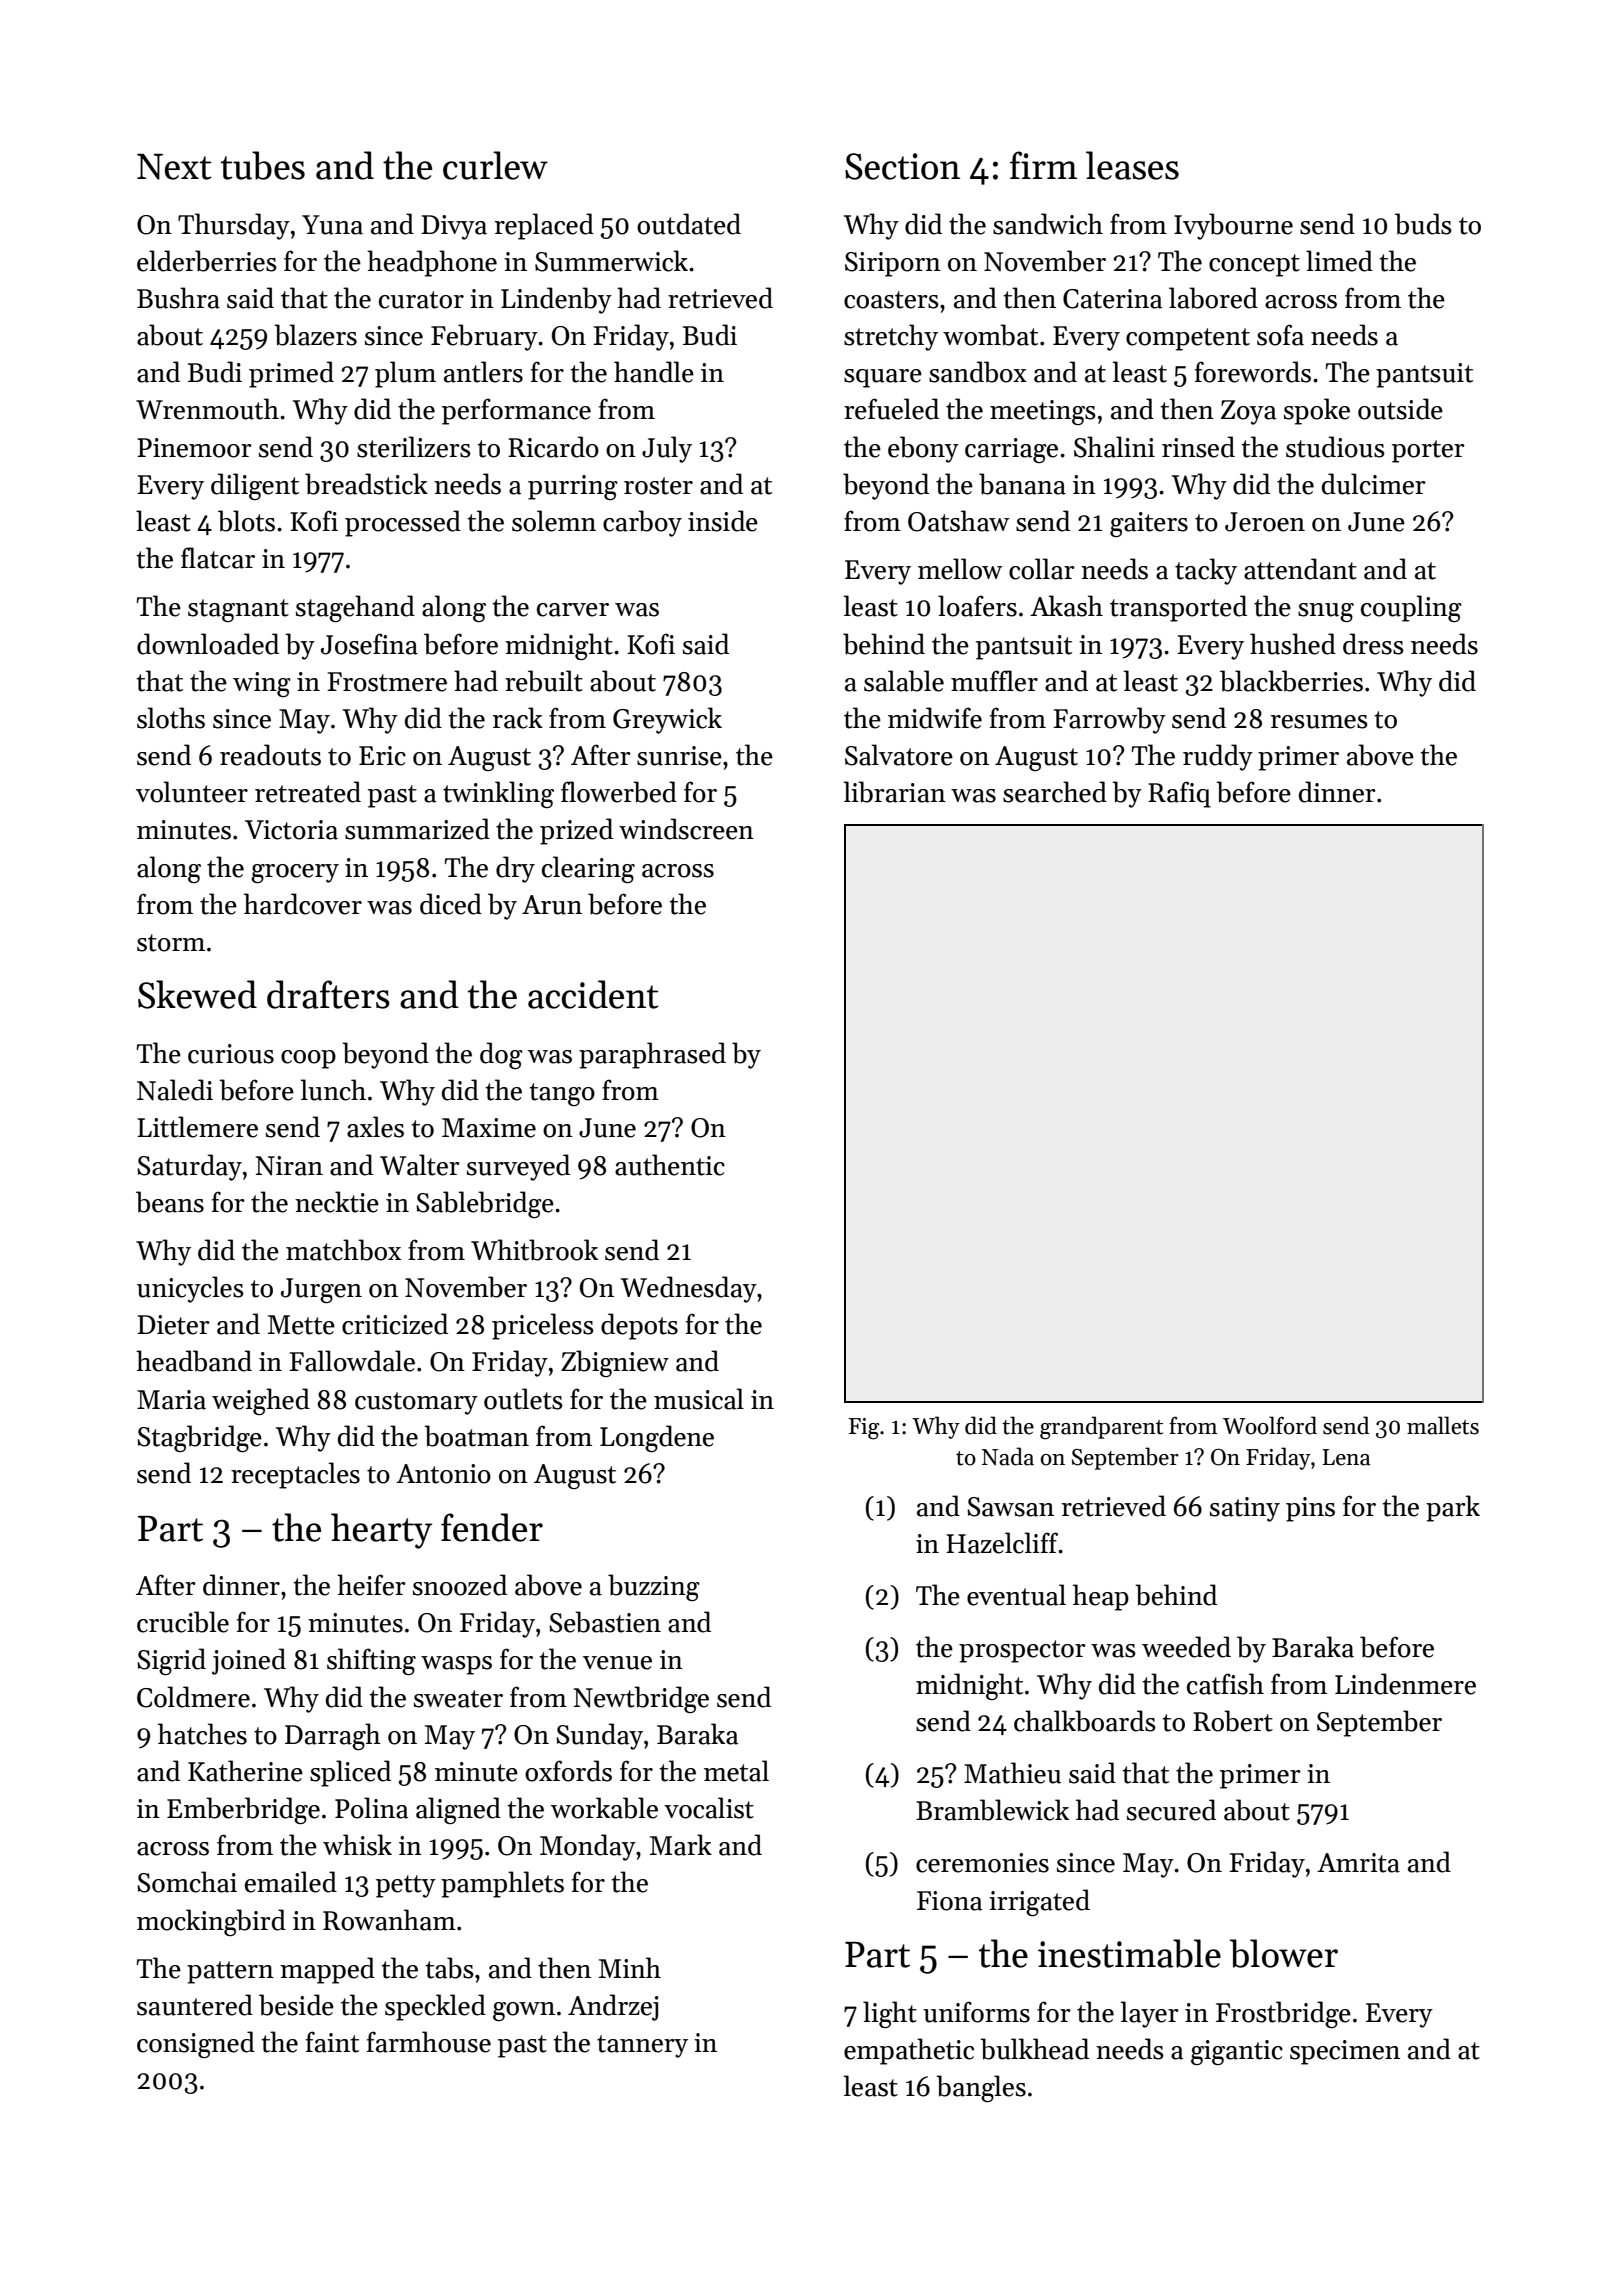  Describe the element at coordinates (1132, 165) in the image. I see `leases` at that location.
